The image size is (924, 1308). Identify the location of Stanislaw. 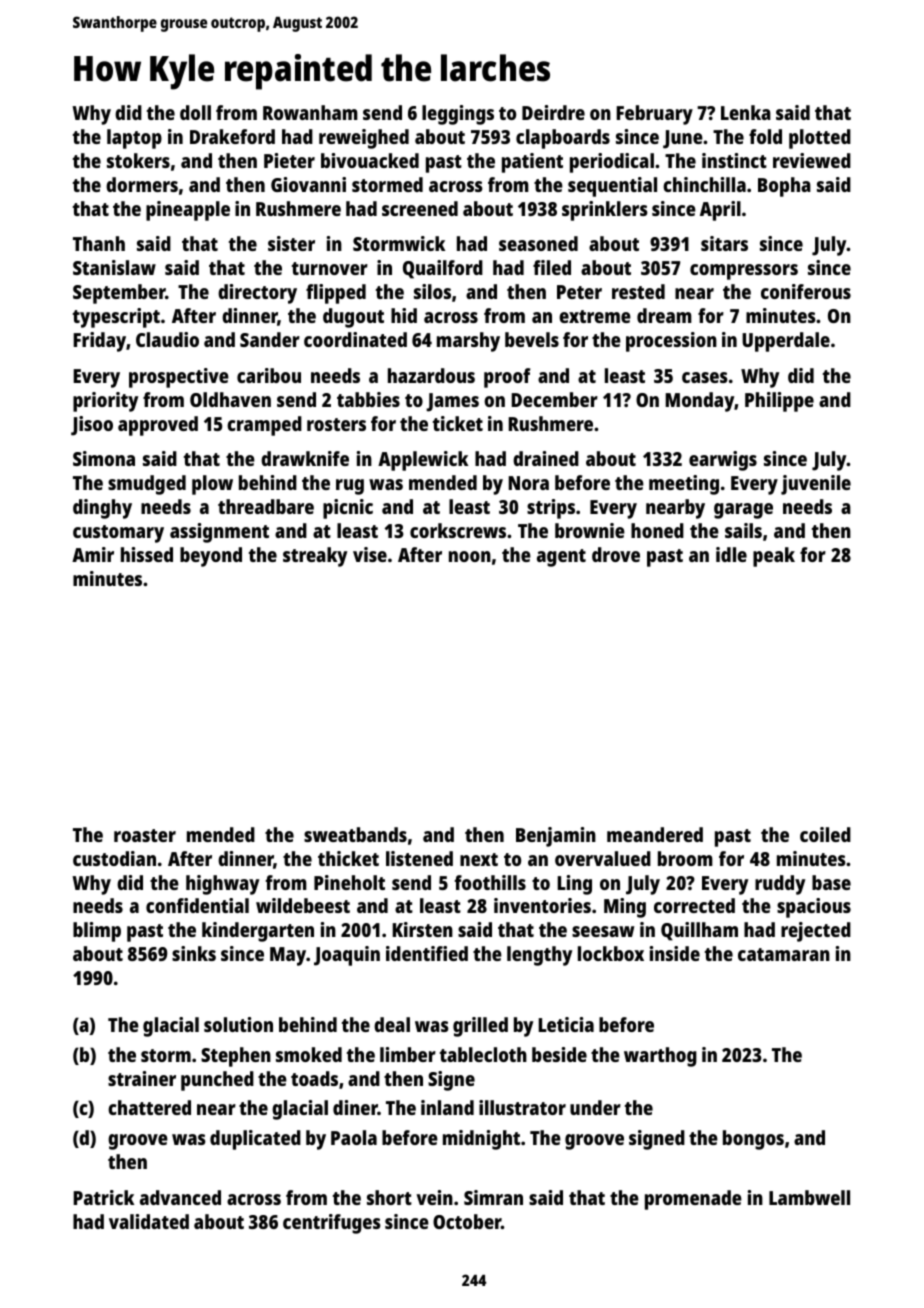
(114, 267).
